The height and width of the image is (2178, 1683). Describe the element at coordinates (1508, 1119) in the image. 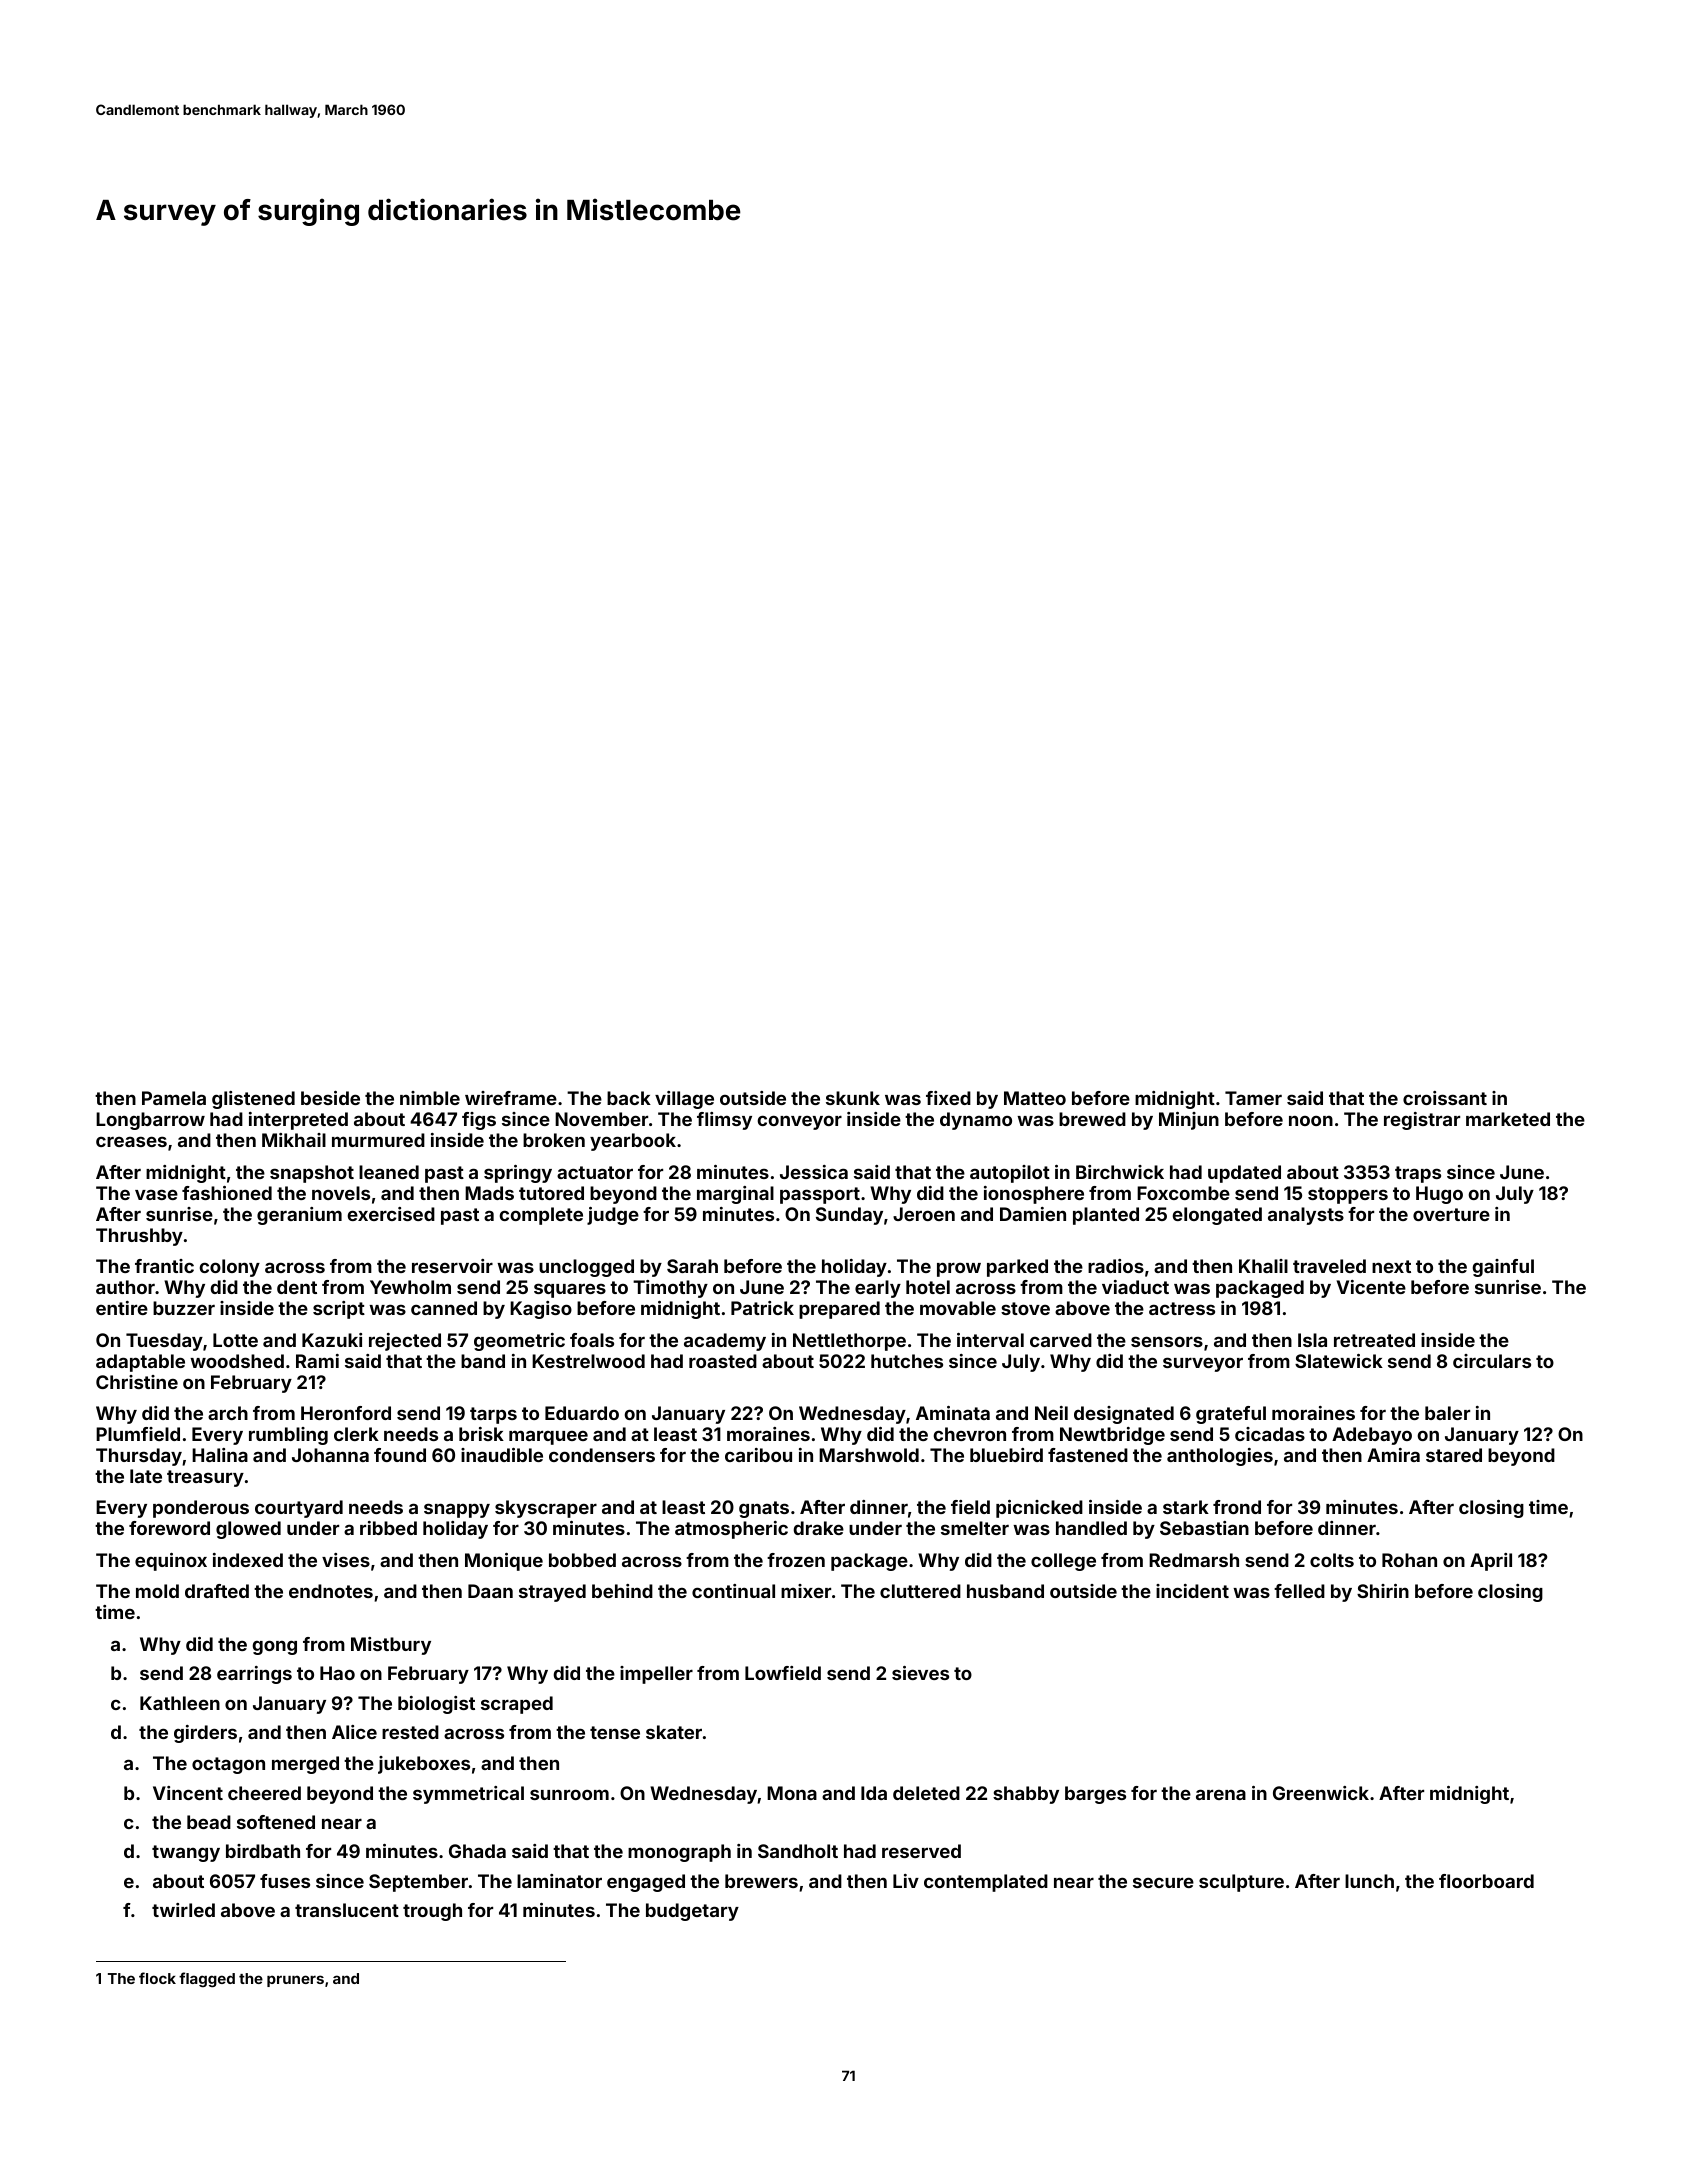

I see `marketed` at that location.
